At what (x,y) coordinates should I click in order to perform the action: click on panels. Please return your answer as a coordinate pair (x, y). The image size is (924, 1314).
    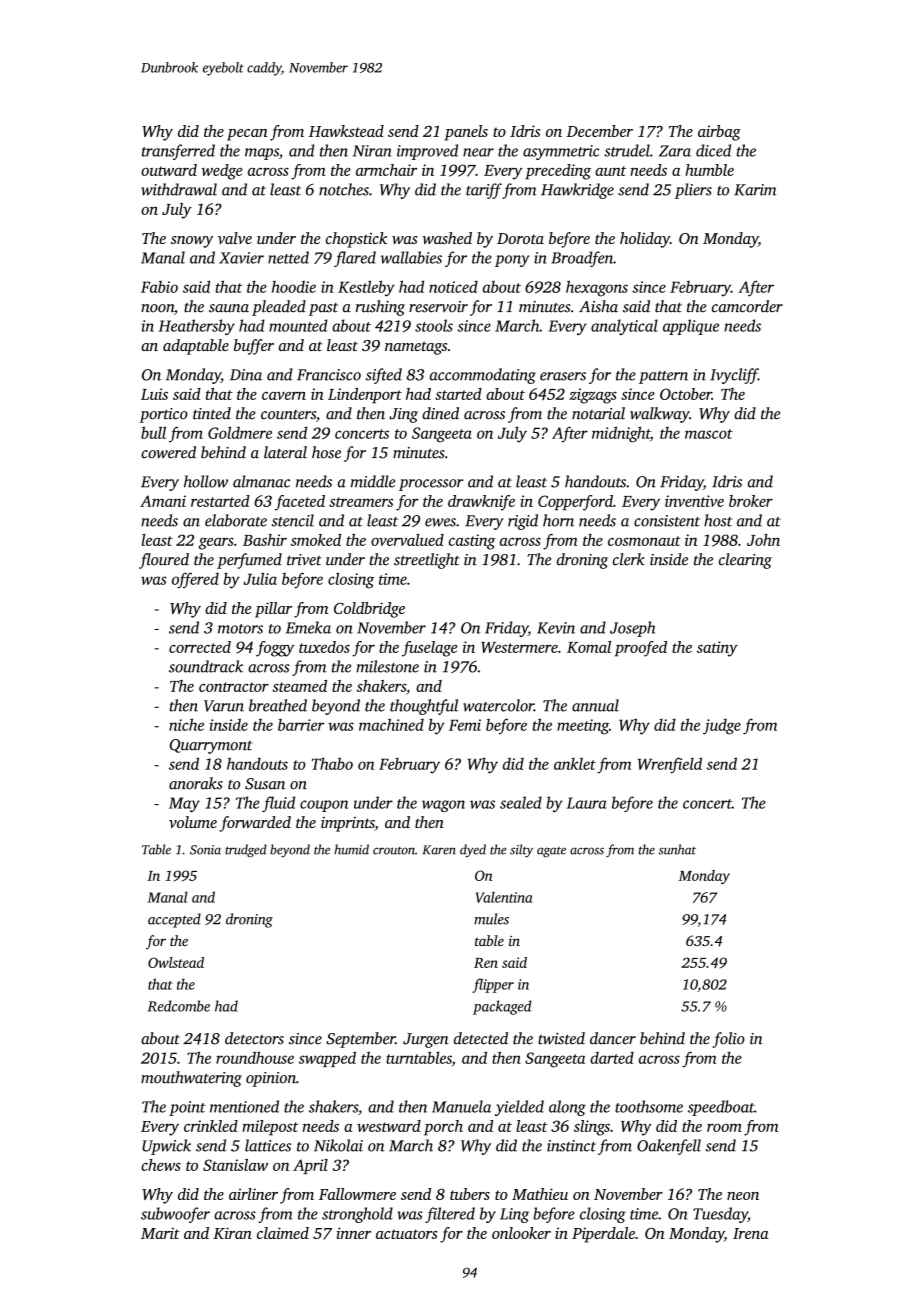
    Looking at the image, I should click on (466, 133).
